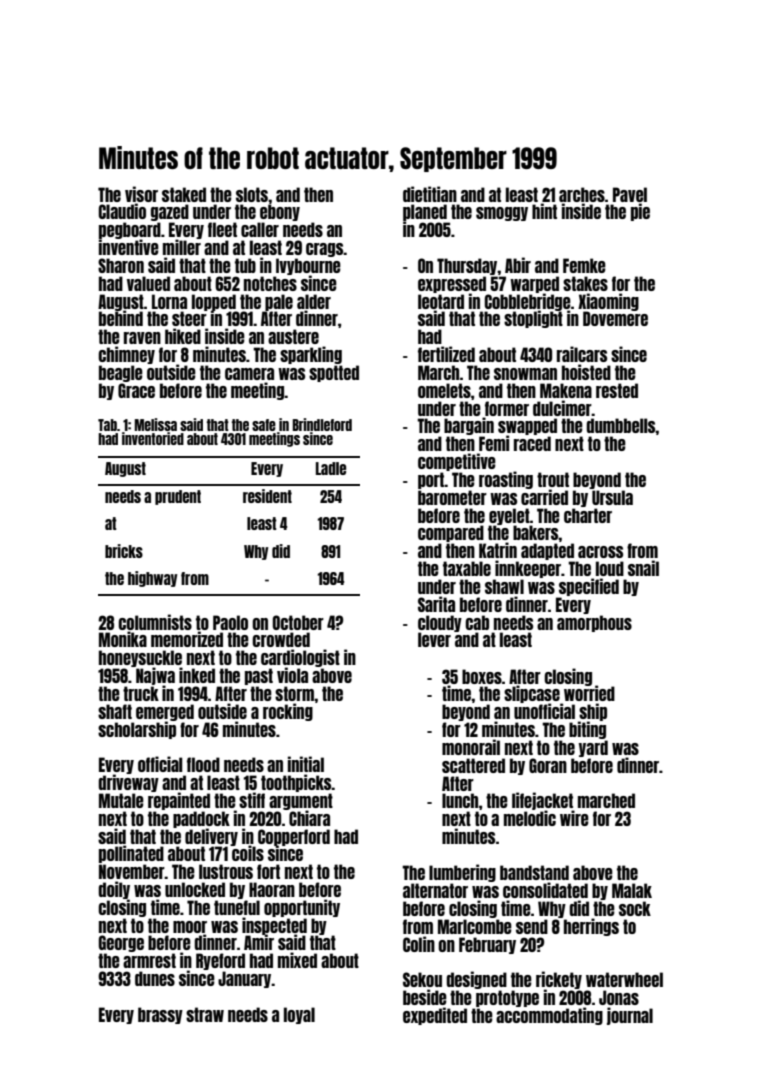 This document has width=763, height=1082. Describe the element at coordinates (528, 569) in the document. I see `innkeeper` at that location.
